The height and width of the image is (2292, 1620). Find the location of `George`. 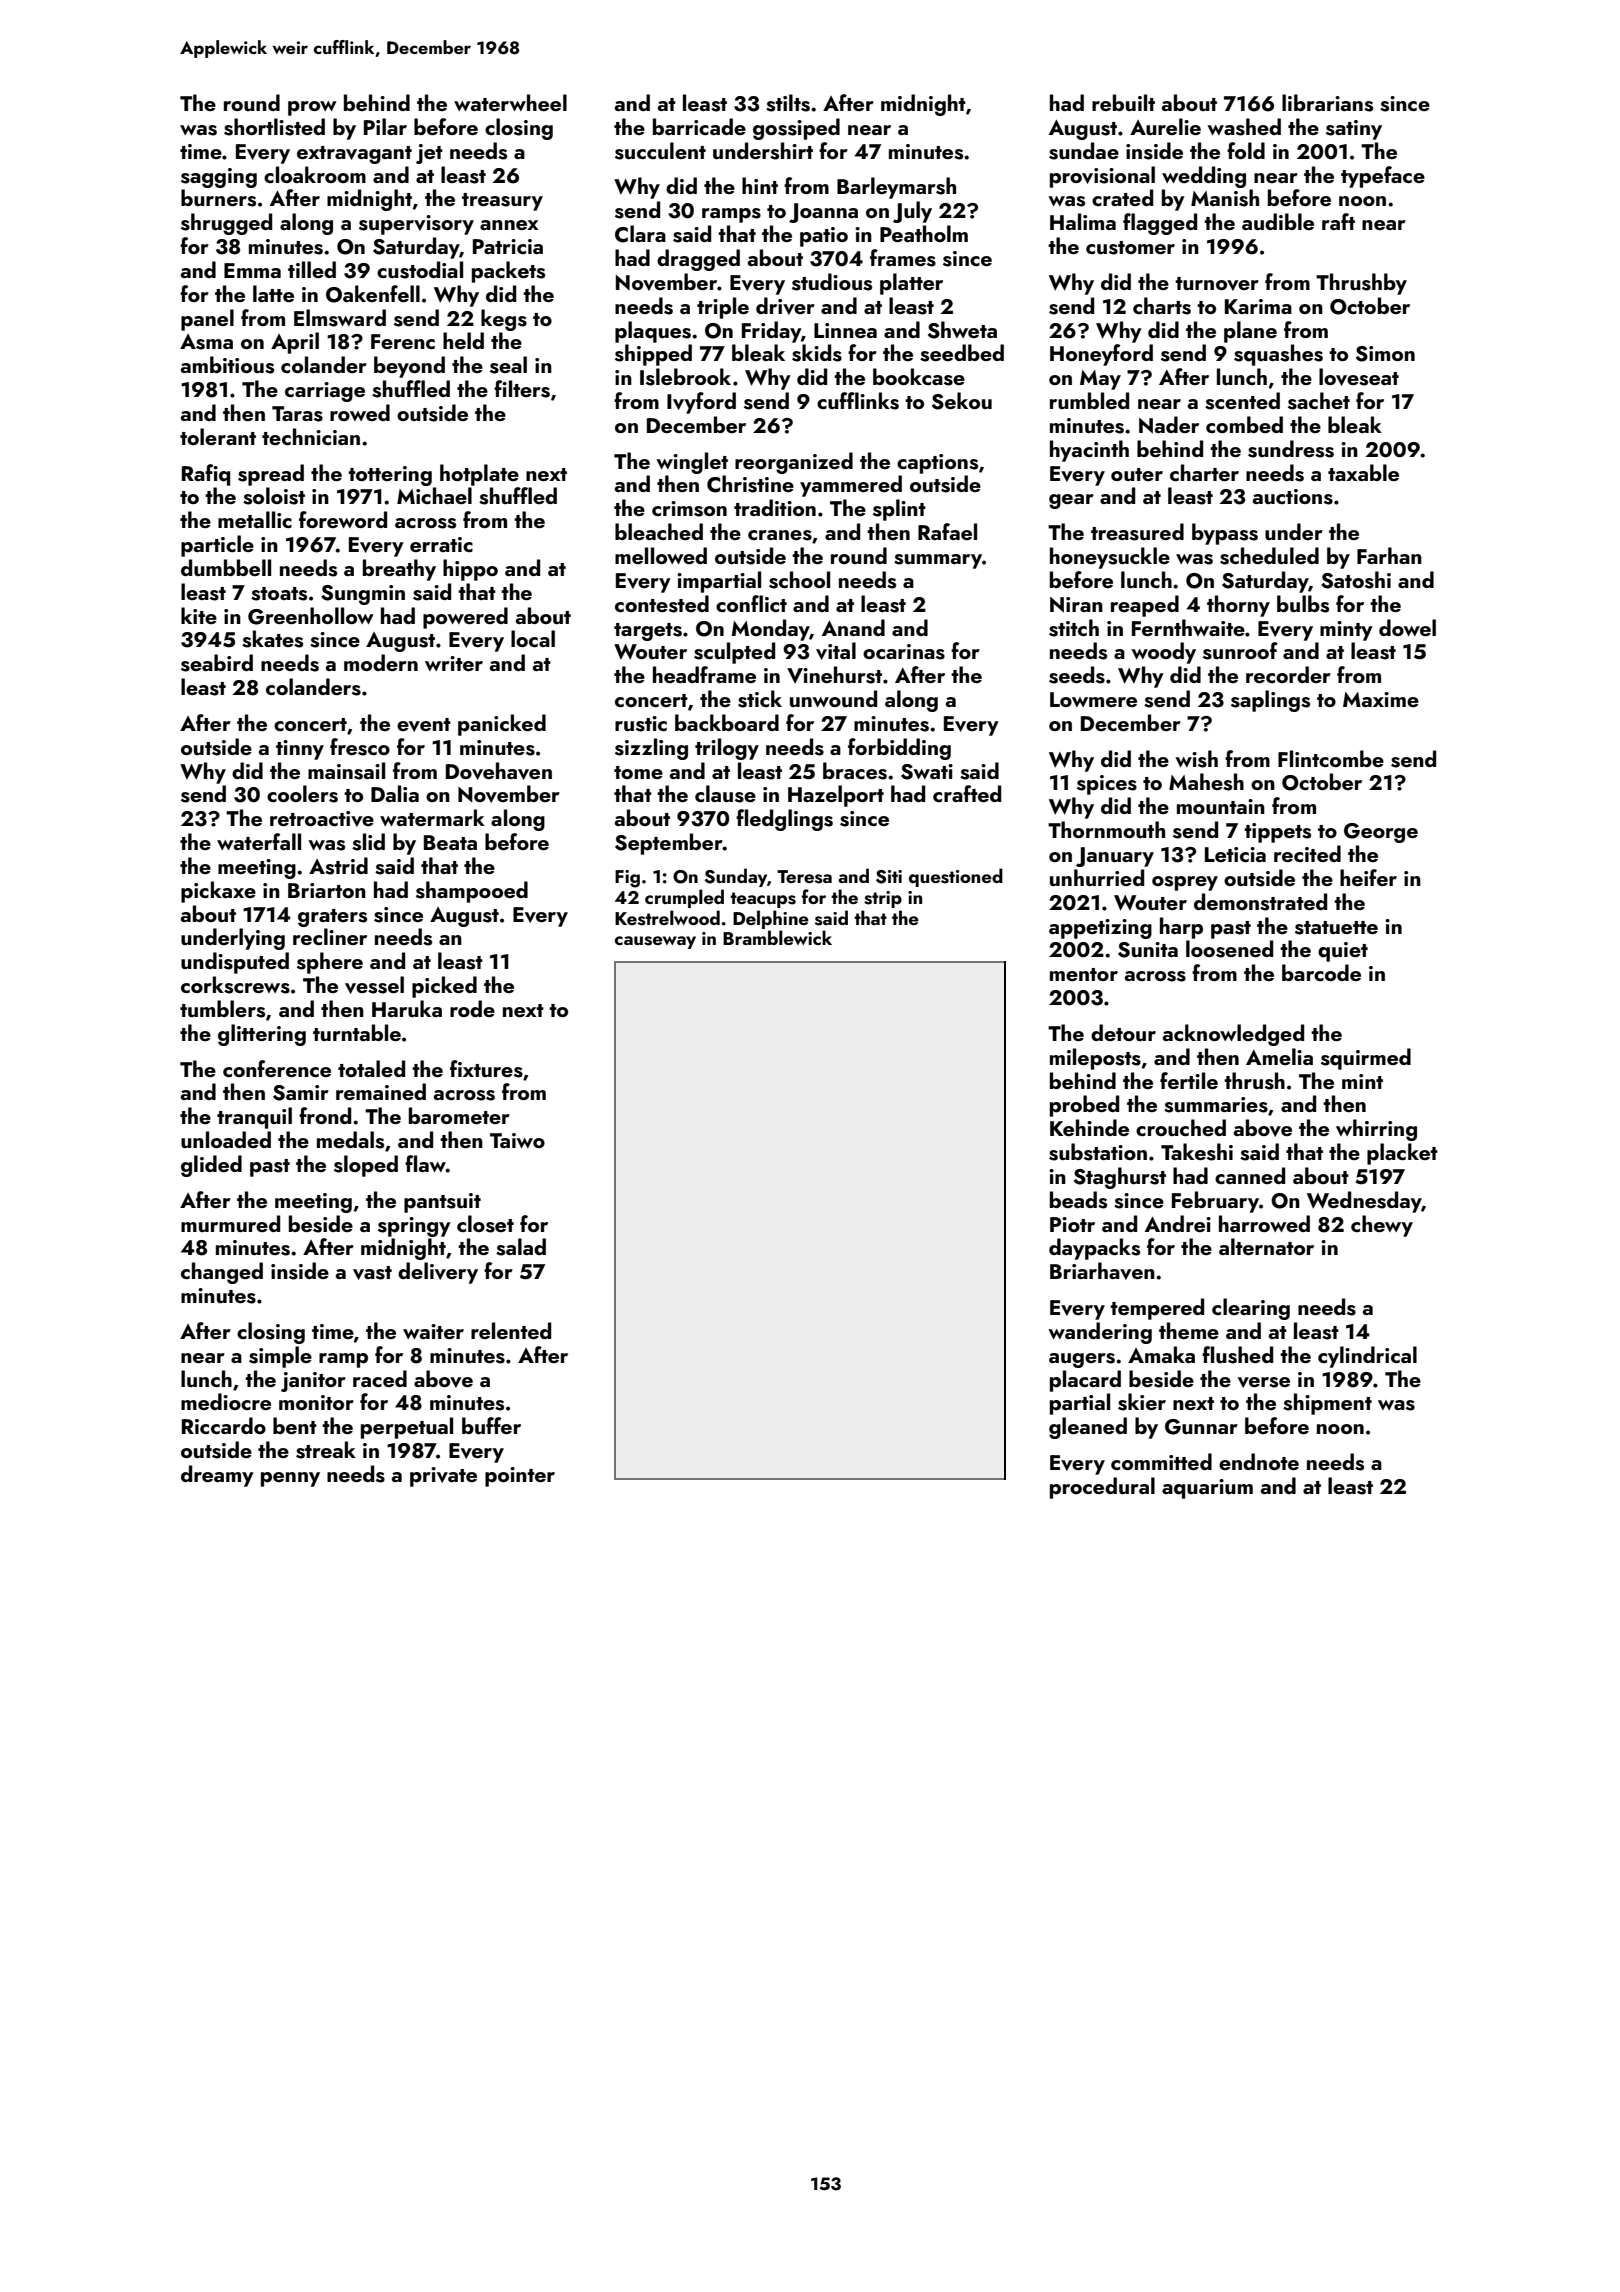

George is located at coordinates (1381, 833).
